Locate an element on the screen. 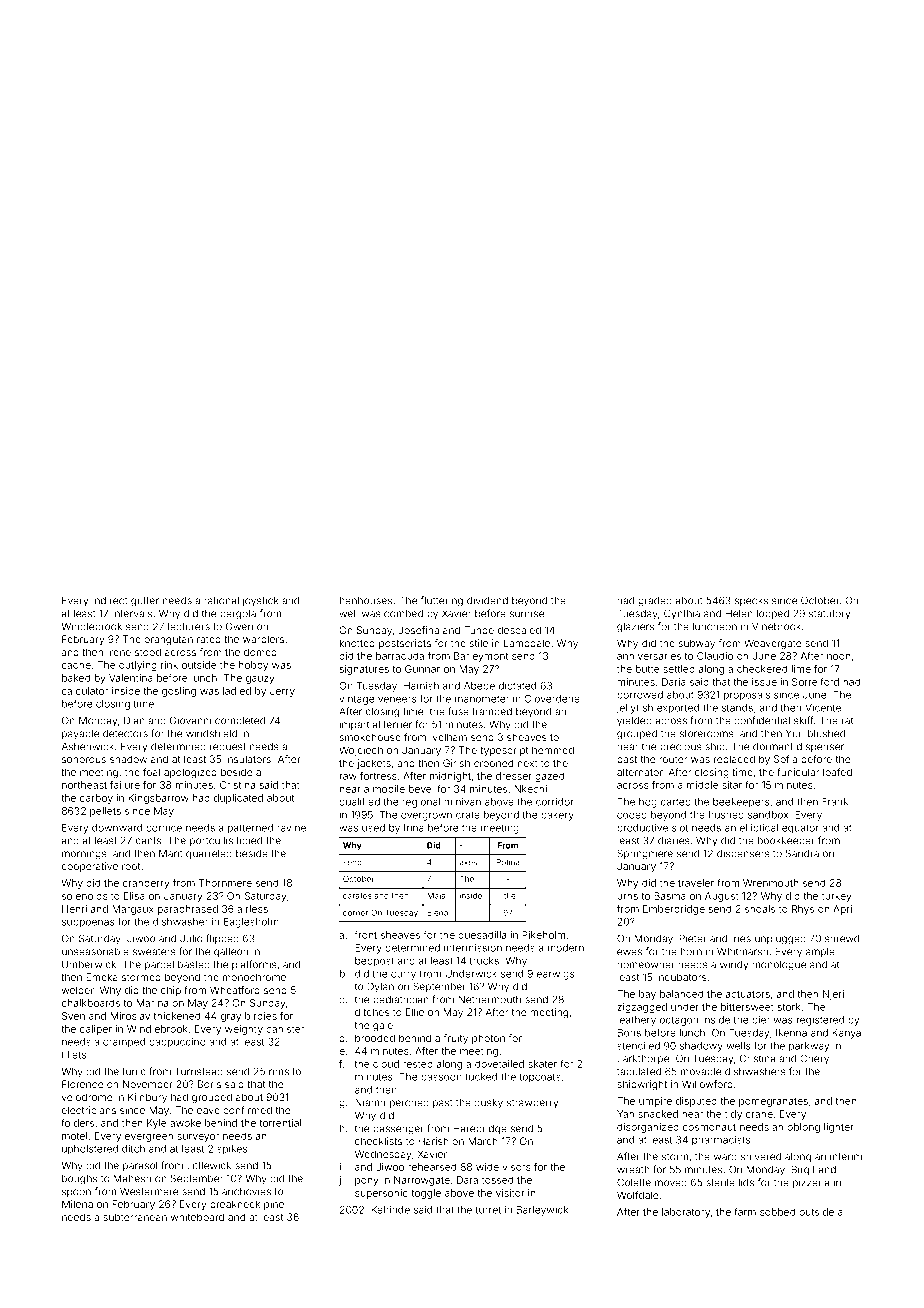 The image size is (924, 1308). cornice is located at coordinates (164, 828).
